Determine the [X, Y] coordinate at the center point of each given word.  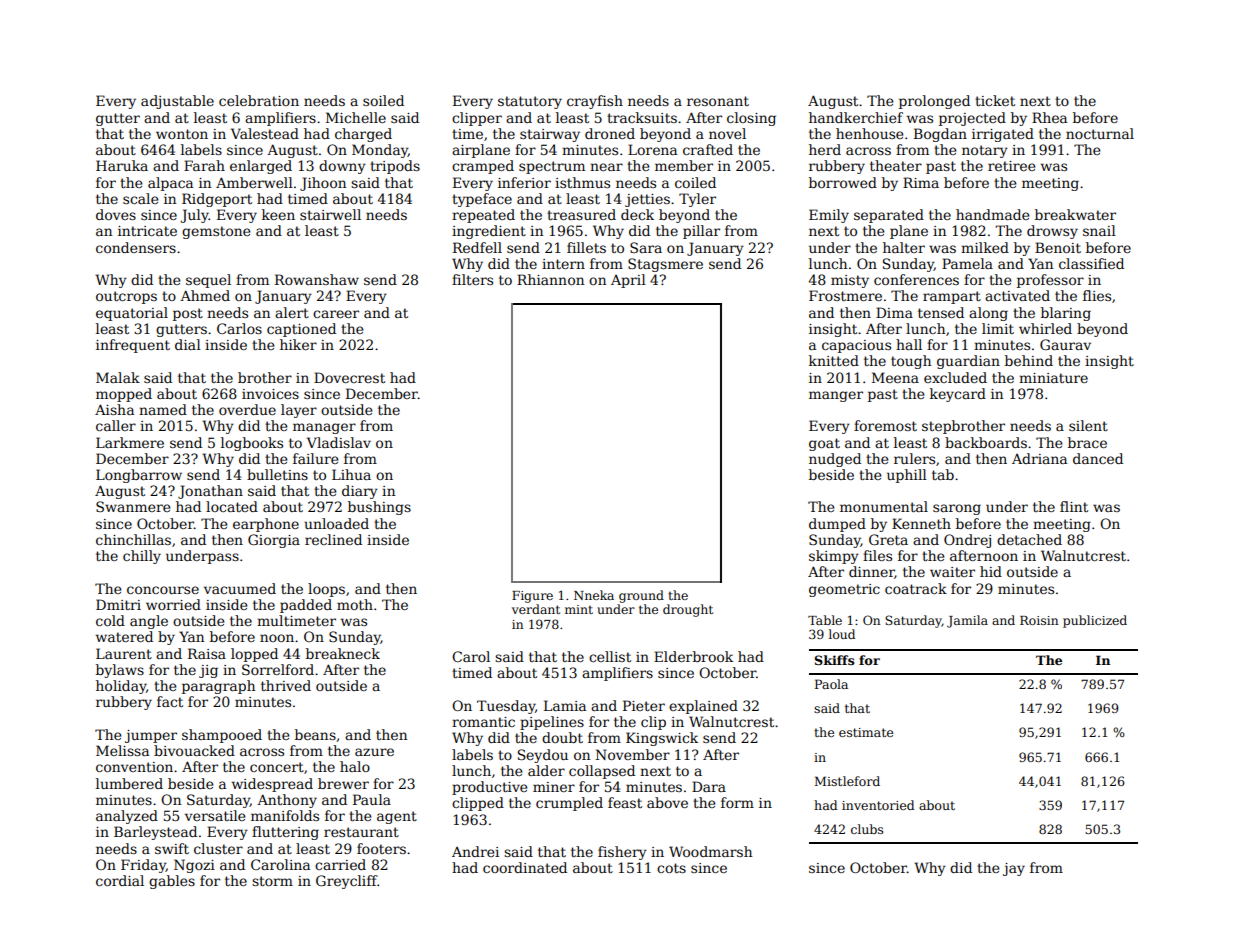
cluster [218, 848]
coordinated [525, 867]
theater [896, 165]
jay [1014, 869]
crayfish [595, 102]
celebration [259, 100]
